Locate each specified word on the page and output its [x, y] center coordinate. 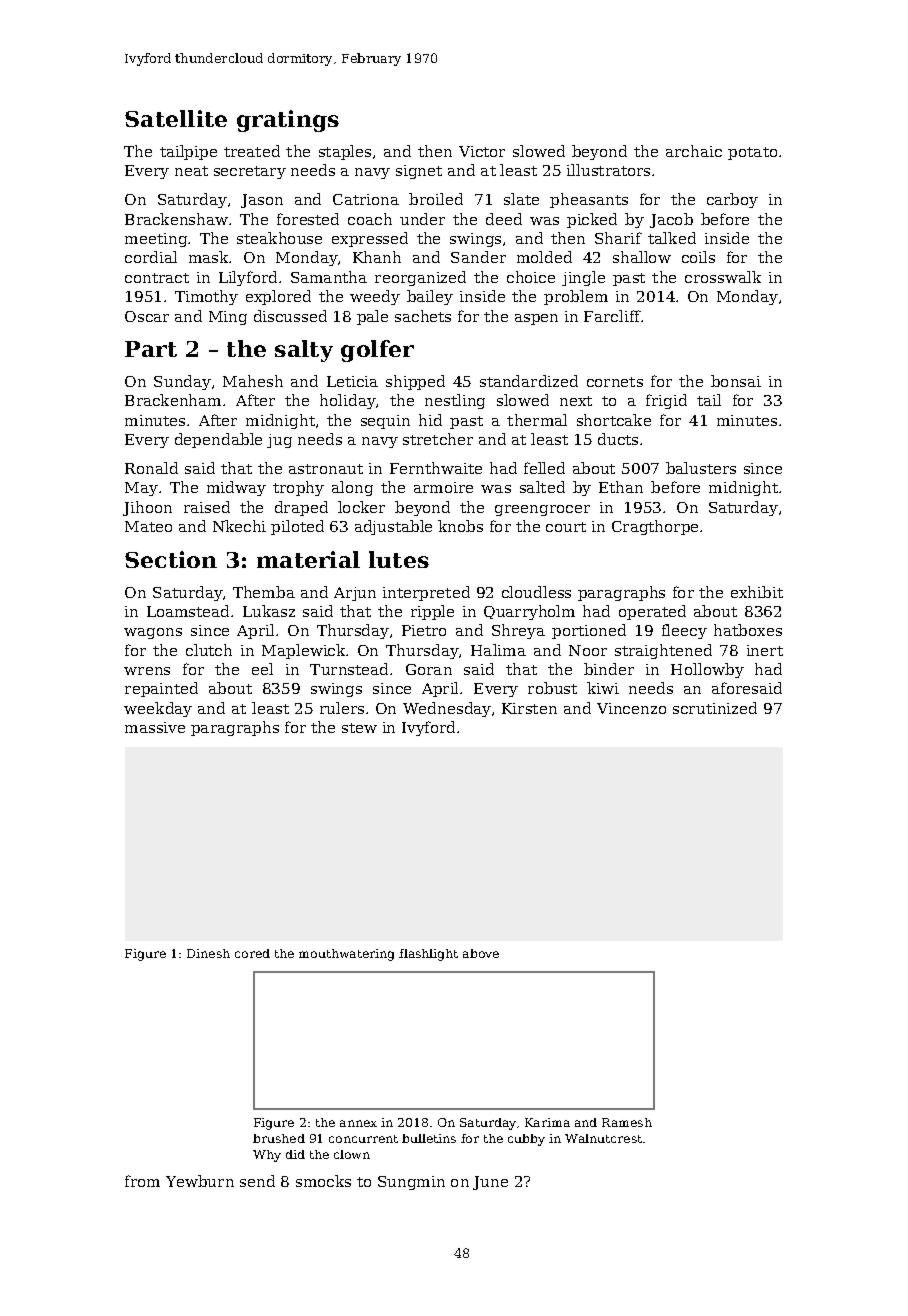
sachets [423, 316]
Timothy [206, 297]
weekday [158, 709]
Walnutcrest [603, 1138]
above [481, 953]
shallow [642, 257]
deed [504, 219]
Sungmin [411, 1183]
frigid [666, 401]
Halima [498, 650]
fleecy [684, 631]
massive [155, 727]
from [142, 1181]
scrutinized [715, 708]
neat [191, 171]
